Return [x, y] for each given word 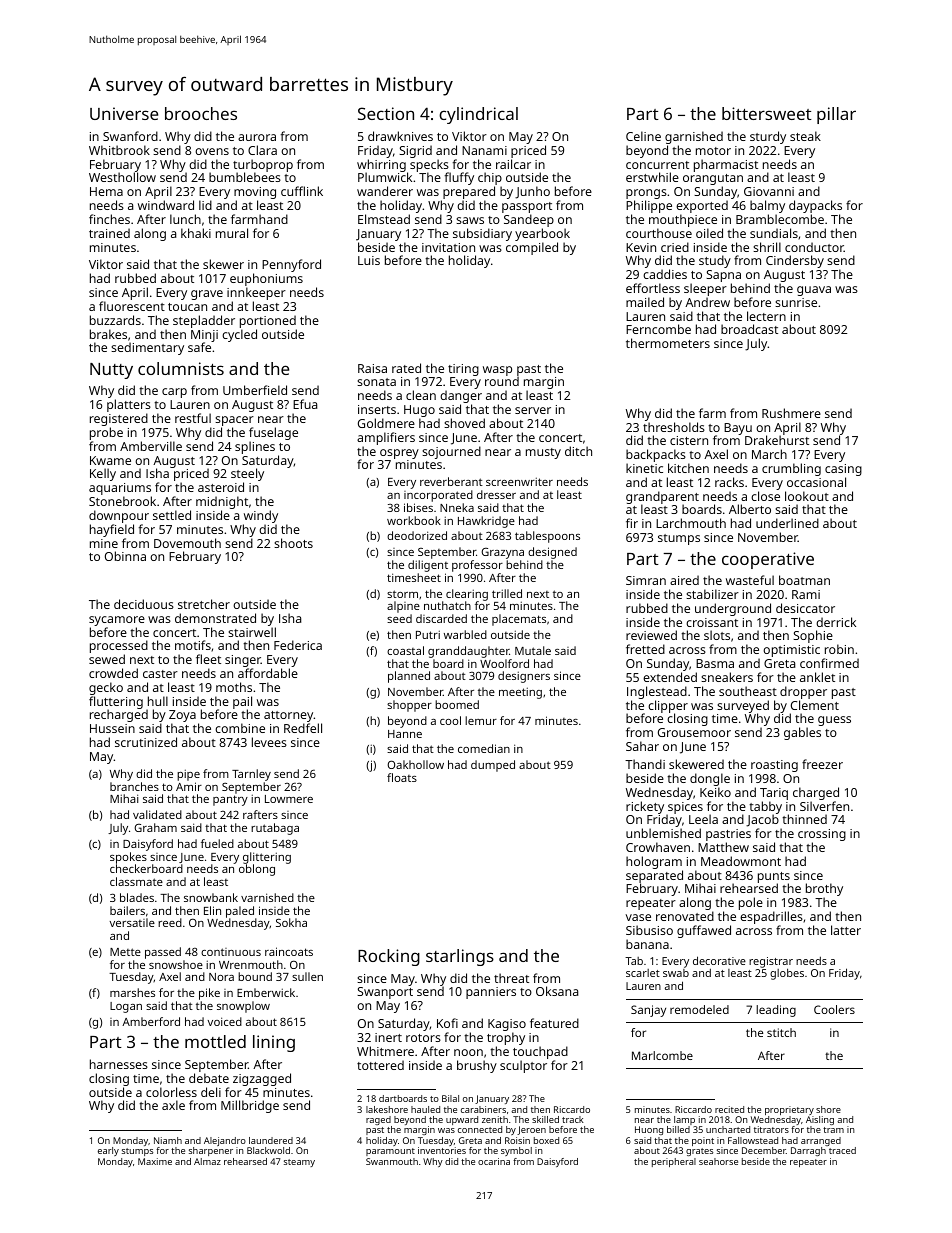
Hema [106, 191]
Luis [369, 260]
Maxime [155, 1161]
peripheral [674, 1162]
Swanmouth [392, 1161]
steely [247, 475]
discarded [441, 618]
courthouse [659, 233]
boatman [804, 580]
